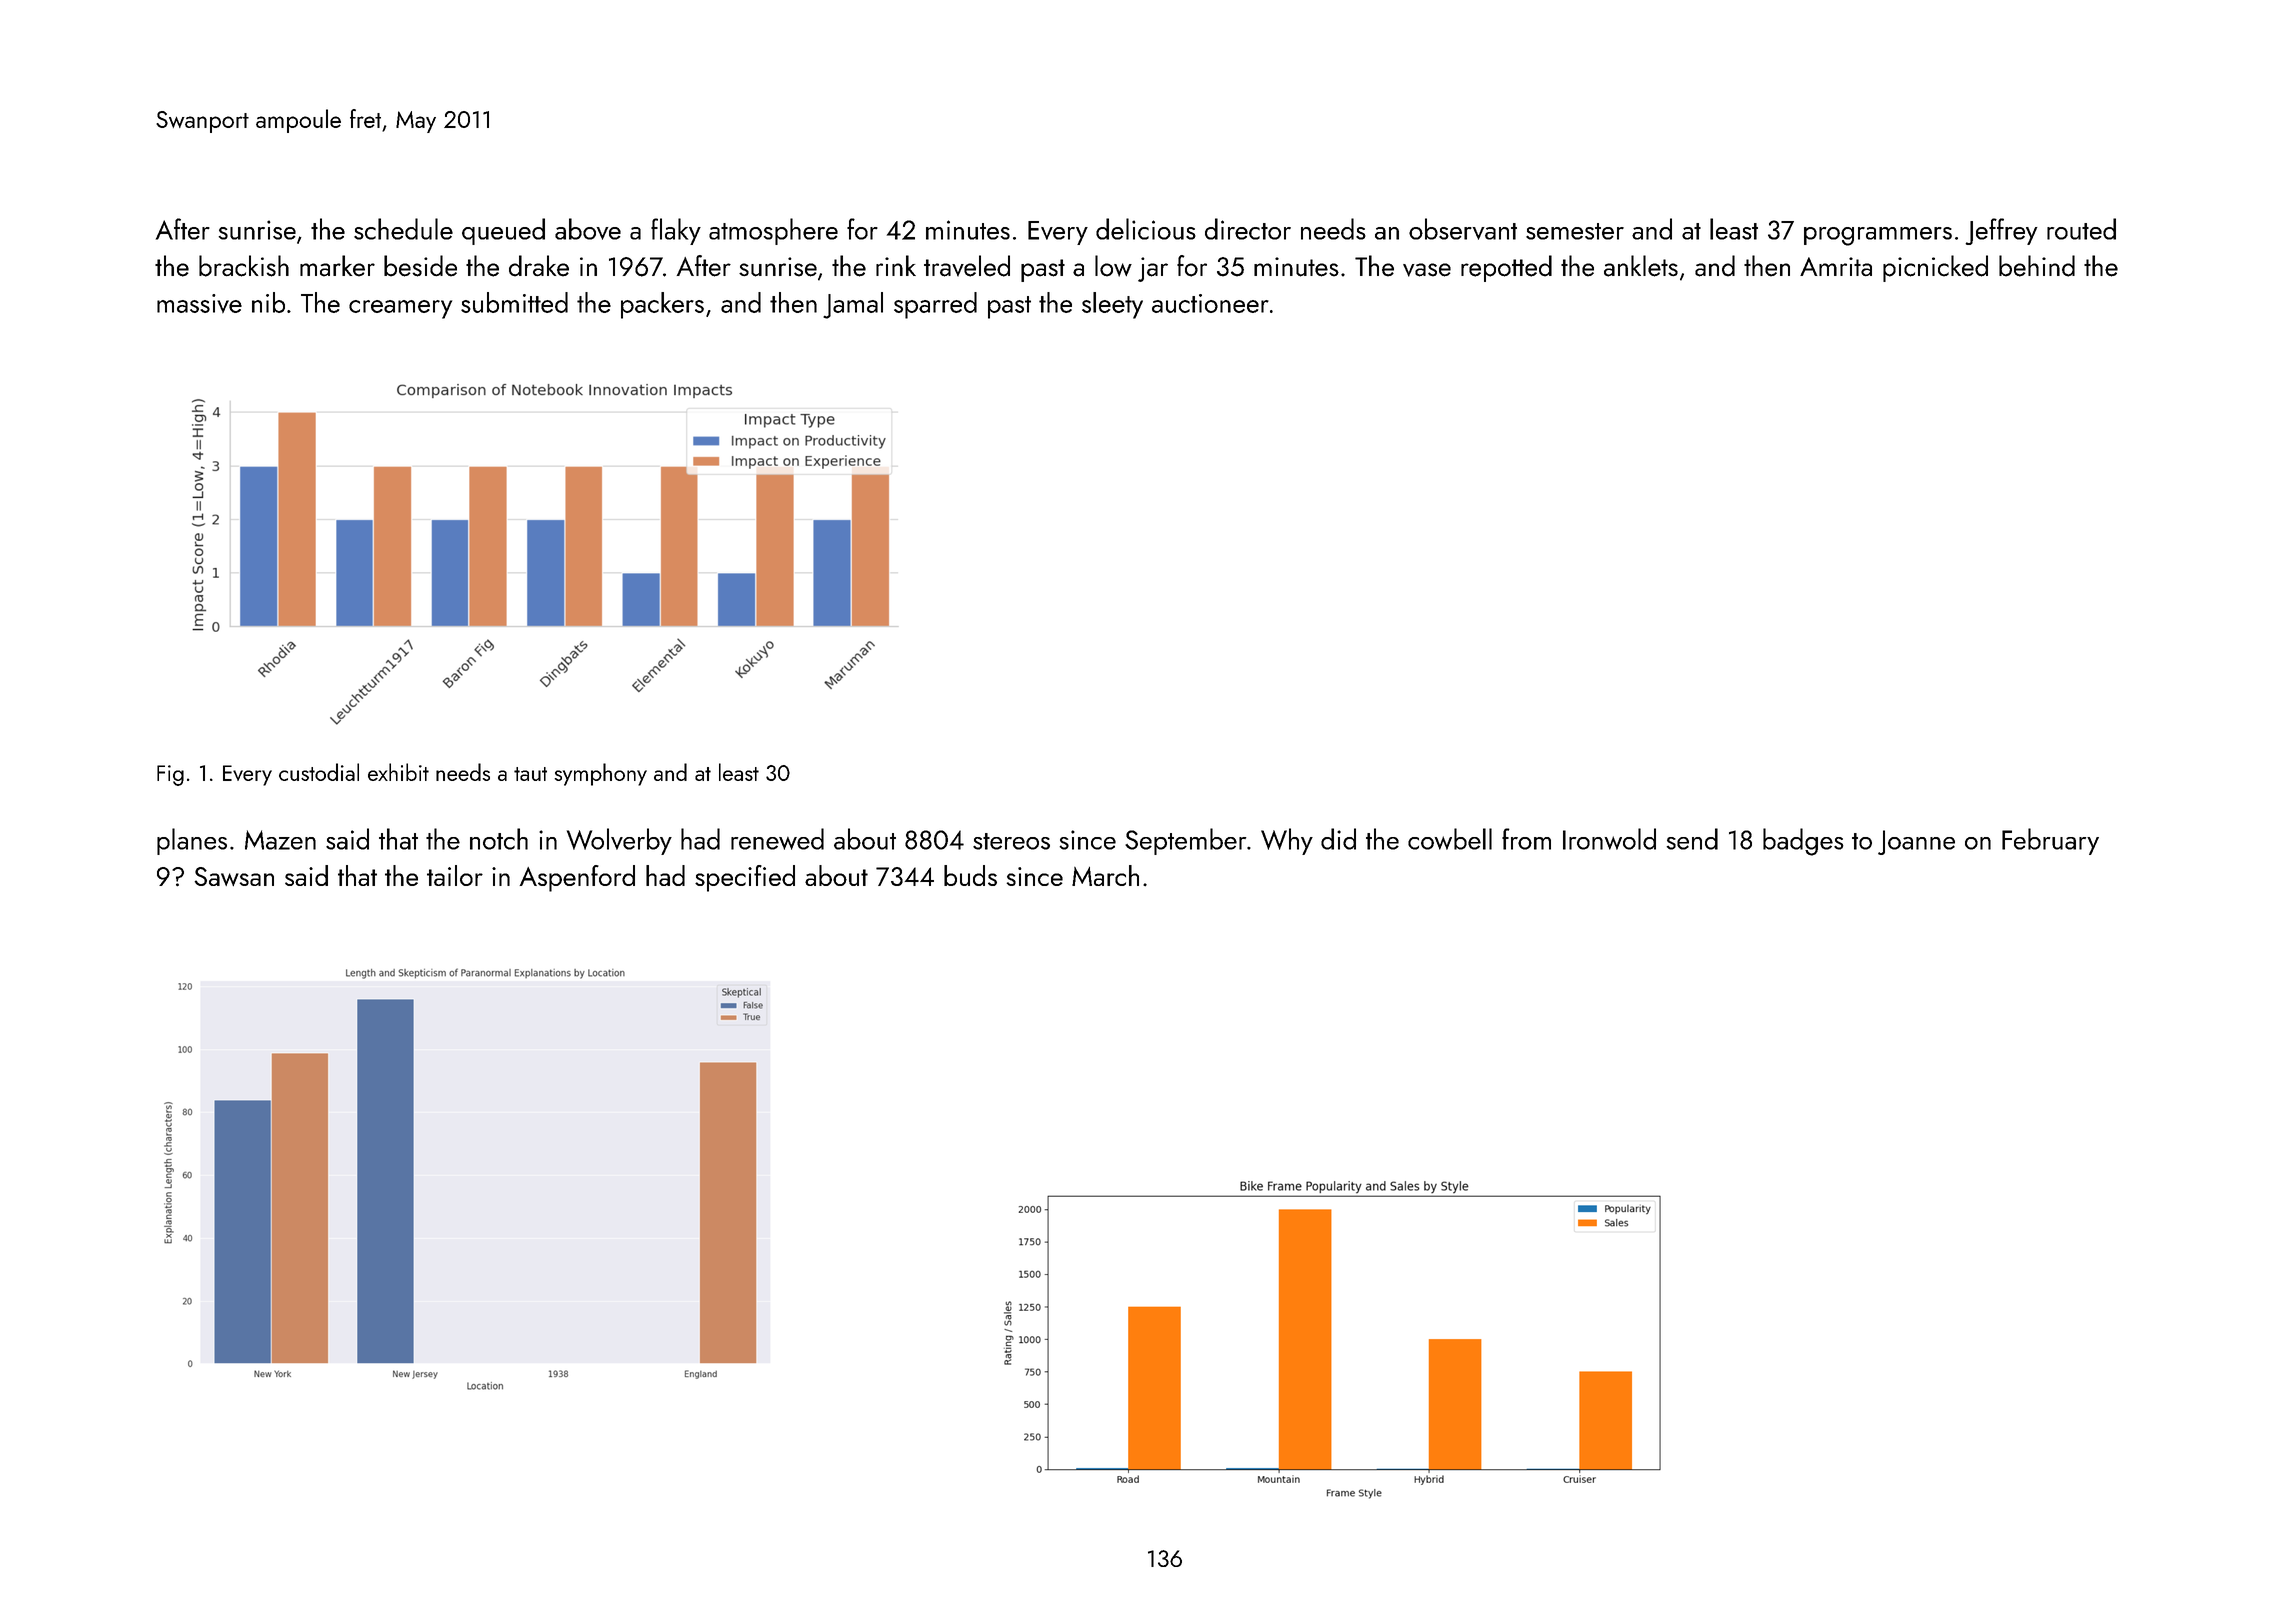 This image has height=1620, width=2292. Describe the element at coordinates (1916, 842) in the image. I see `Joanne` at that location.
